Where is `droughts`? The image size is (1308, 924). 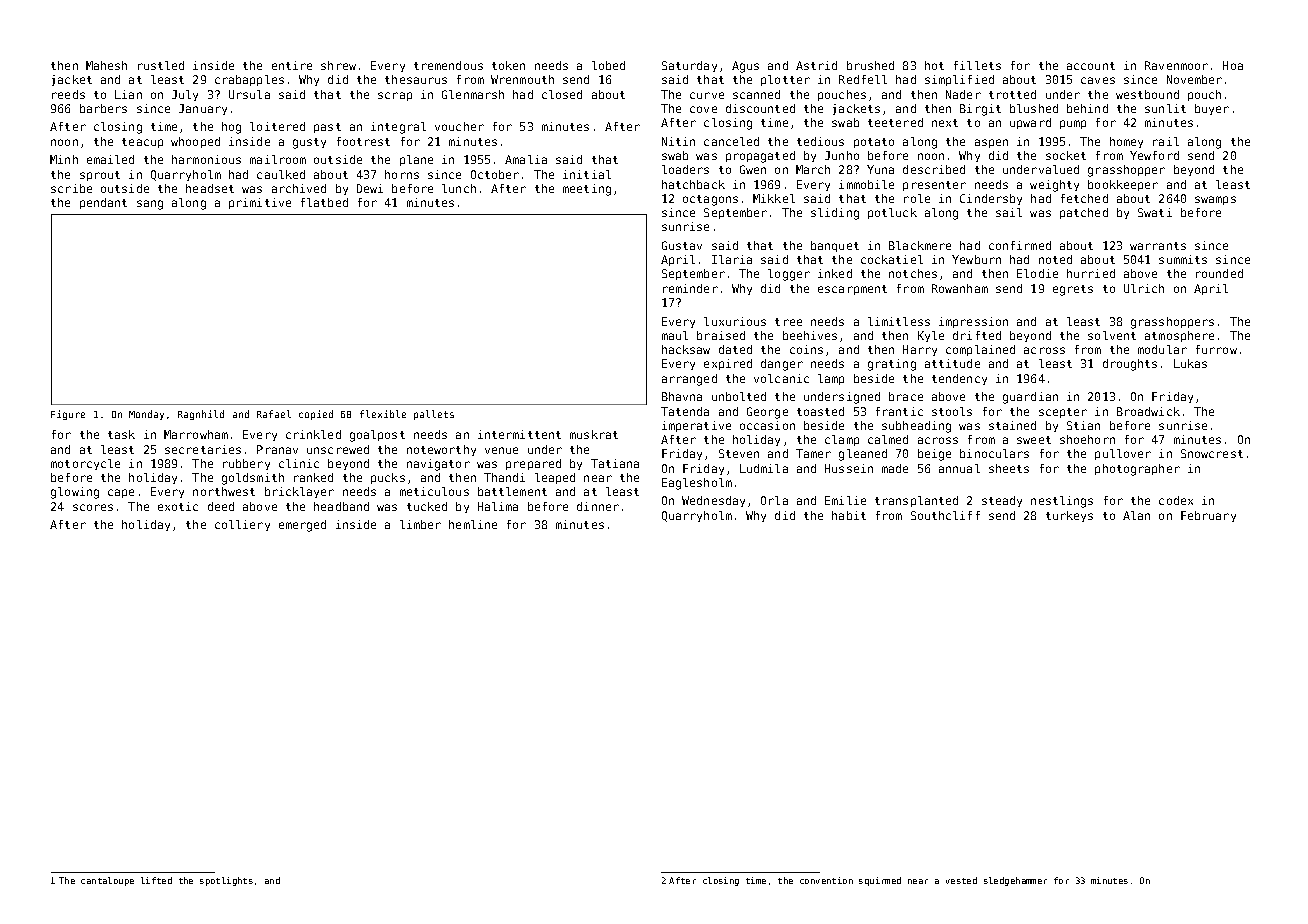 droughts is located at coordinates (1130, 365).
